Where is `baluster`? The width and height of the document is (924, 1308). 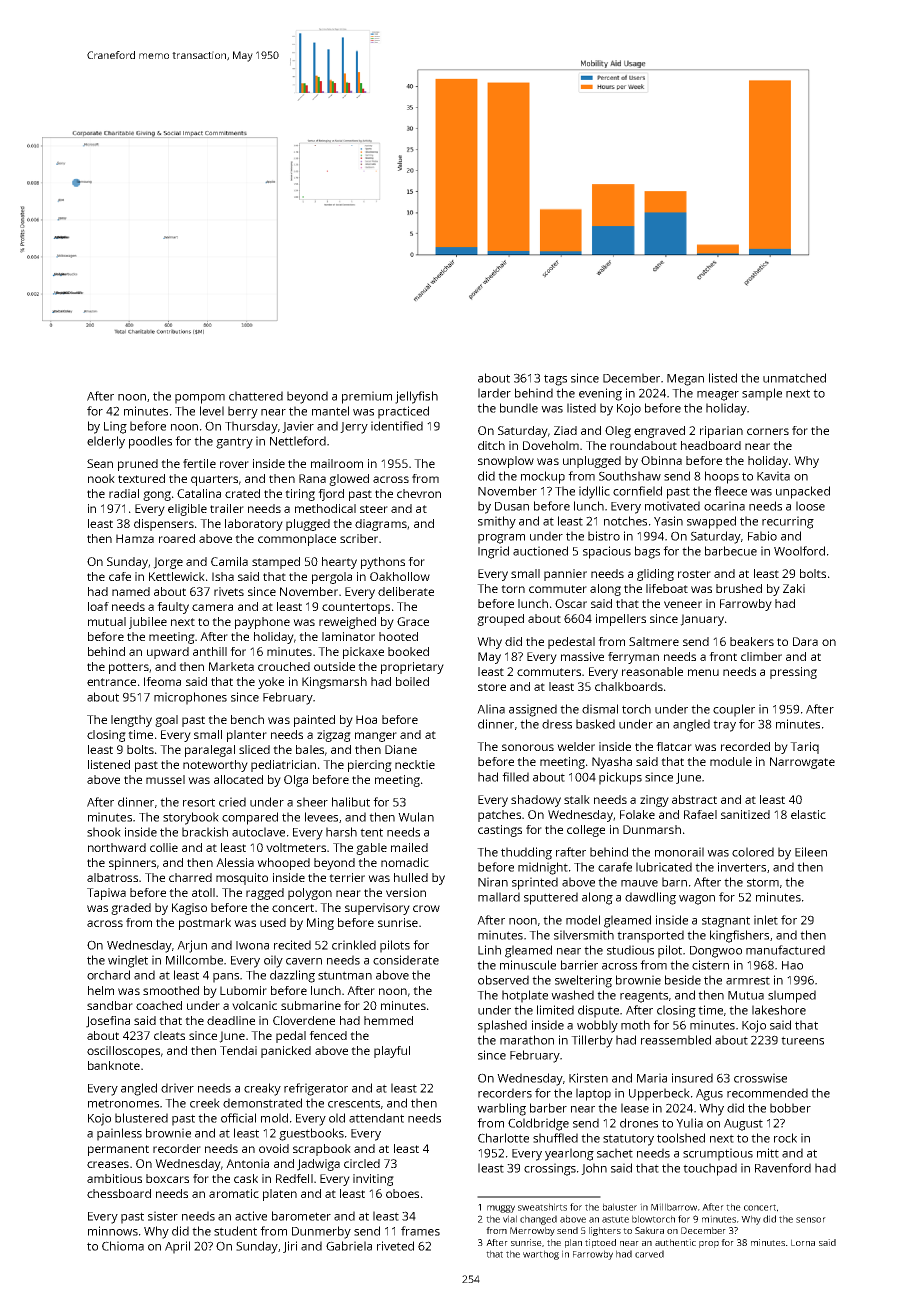 baluster is located at coordinates (620, 1207).
